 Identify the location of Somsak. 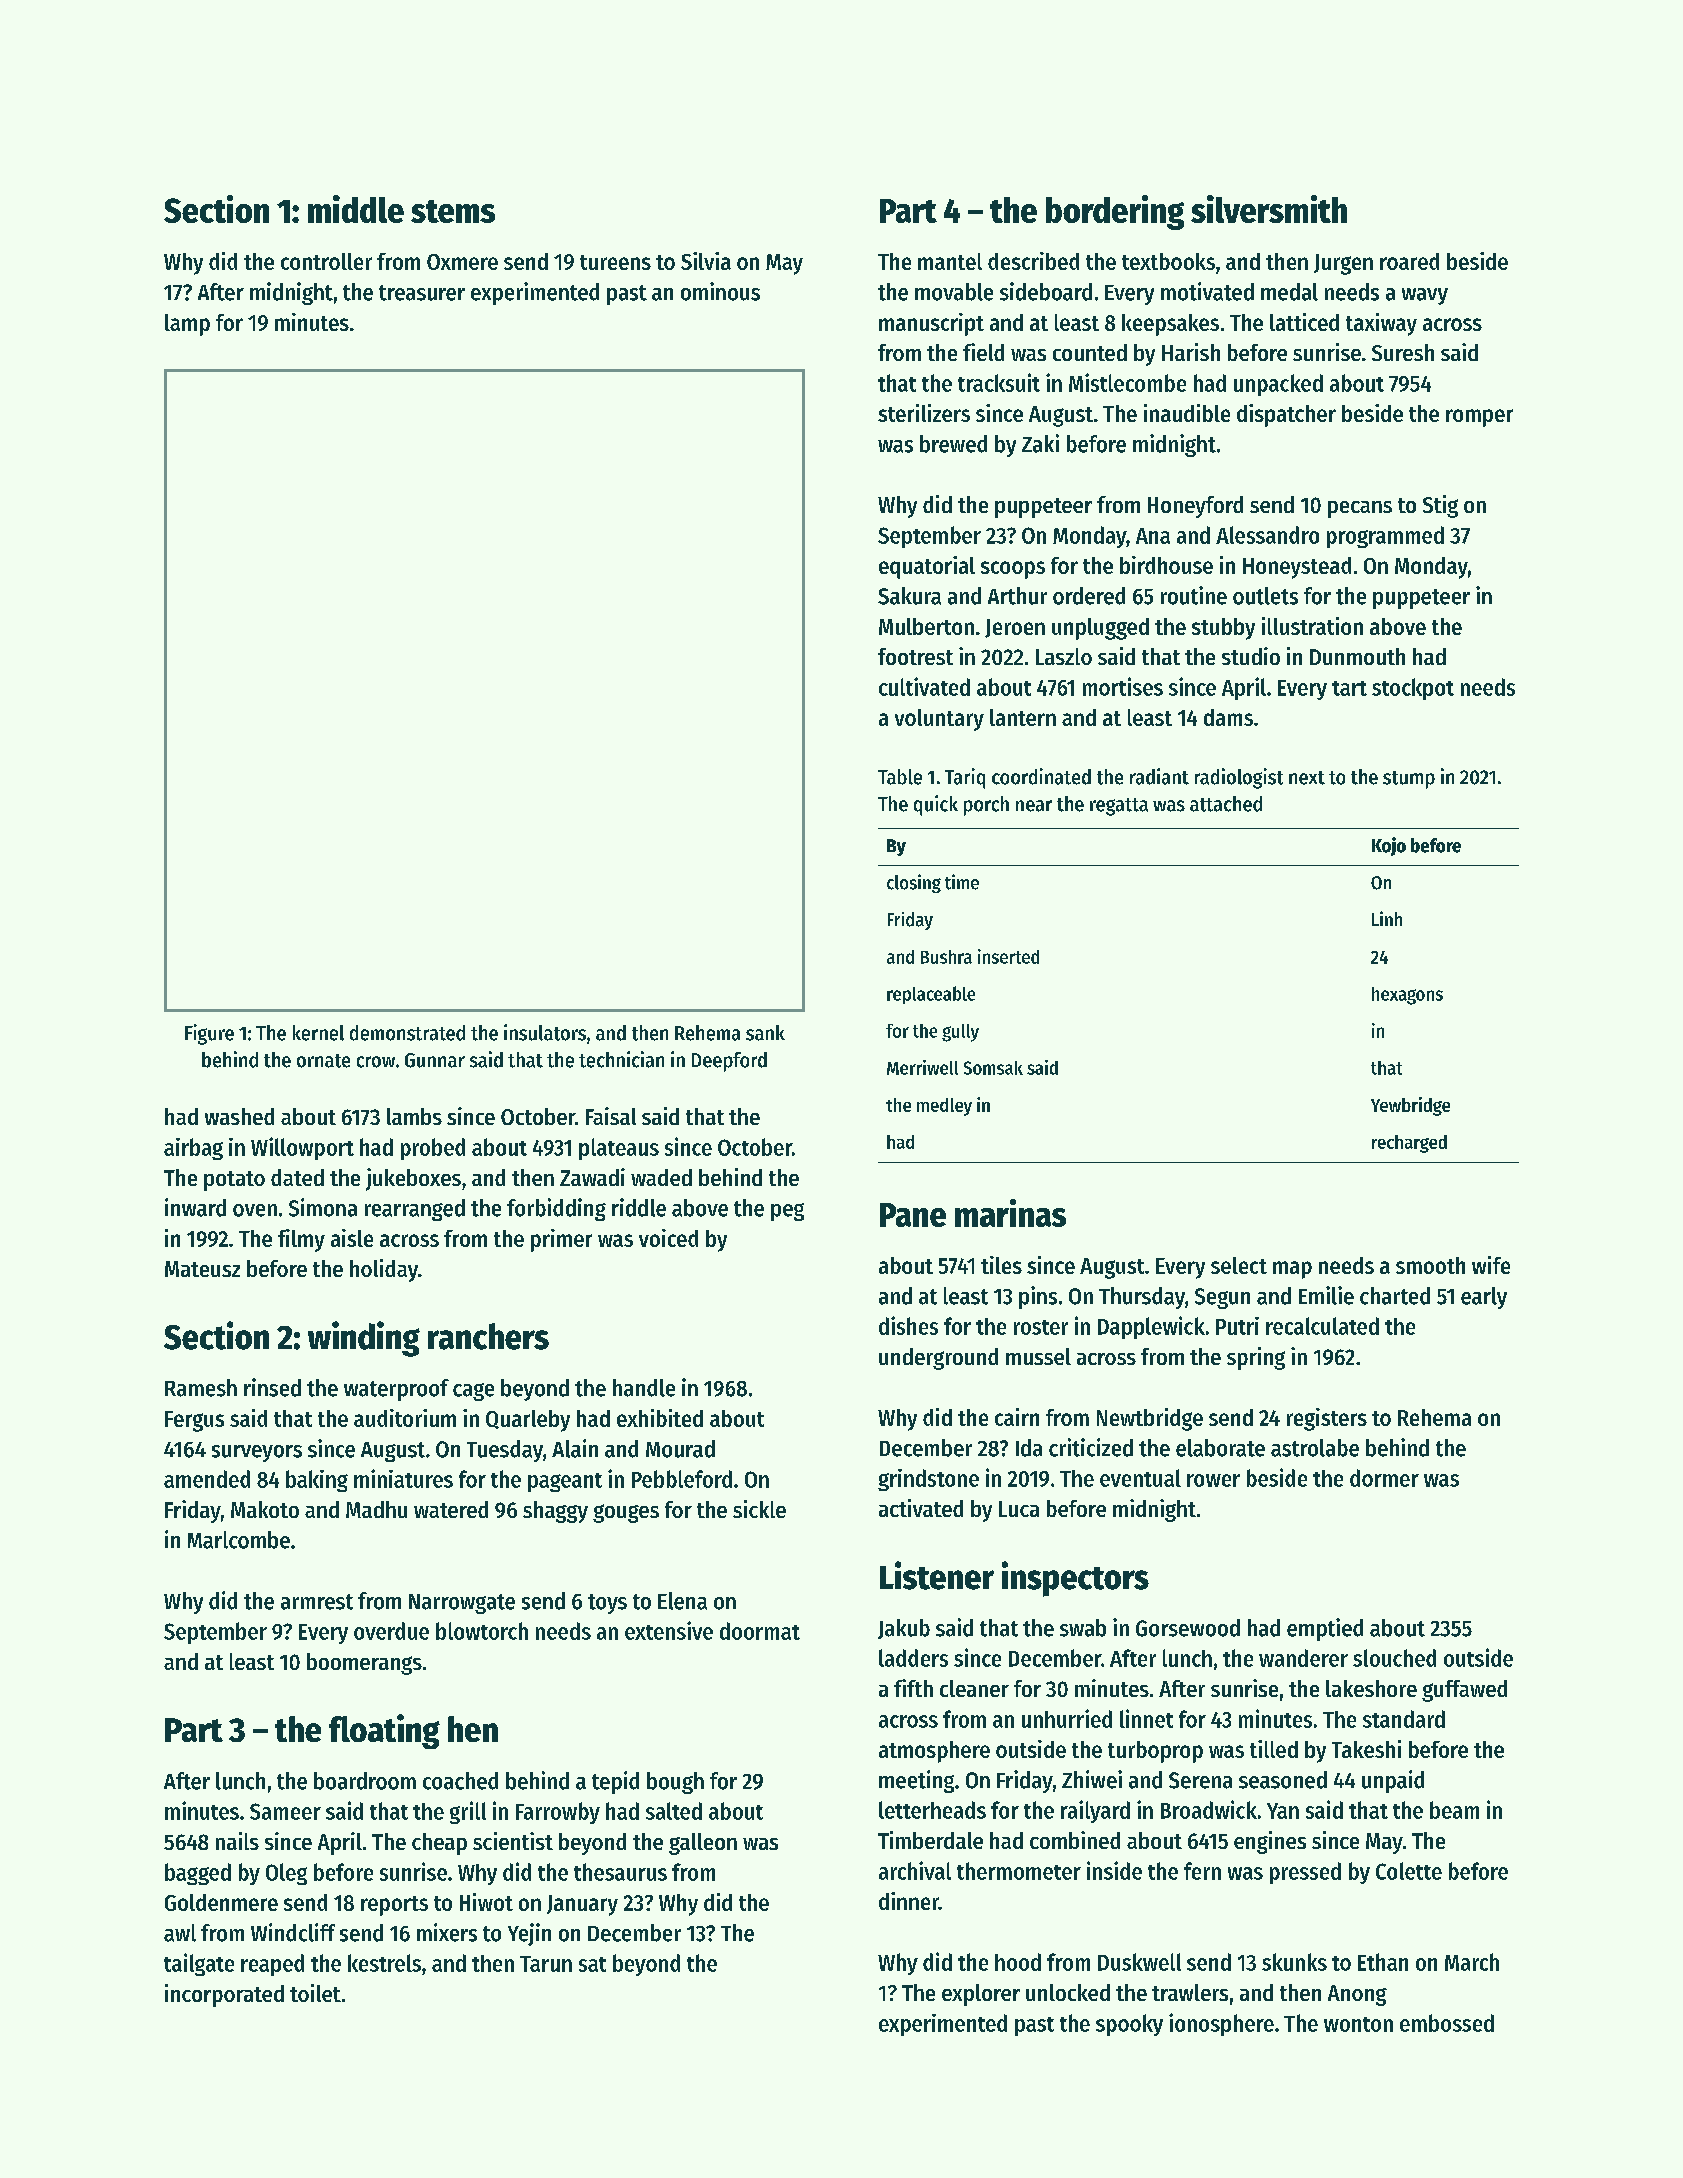
(993, 1068).
